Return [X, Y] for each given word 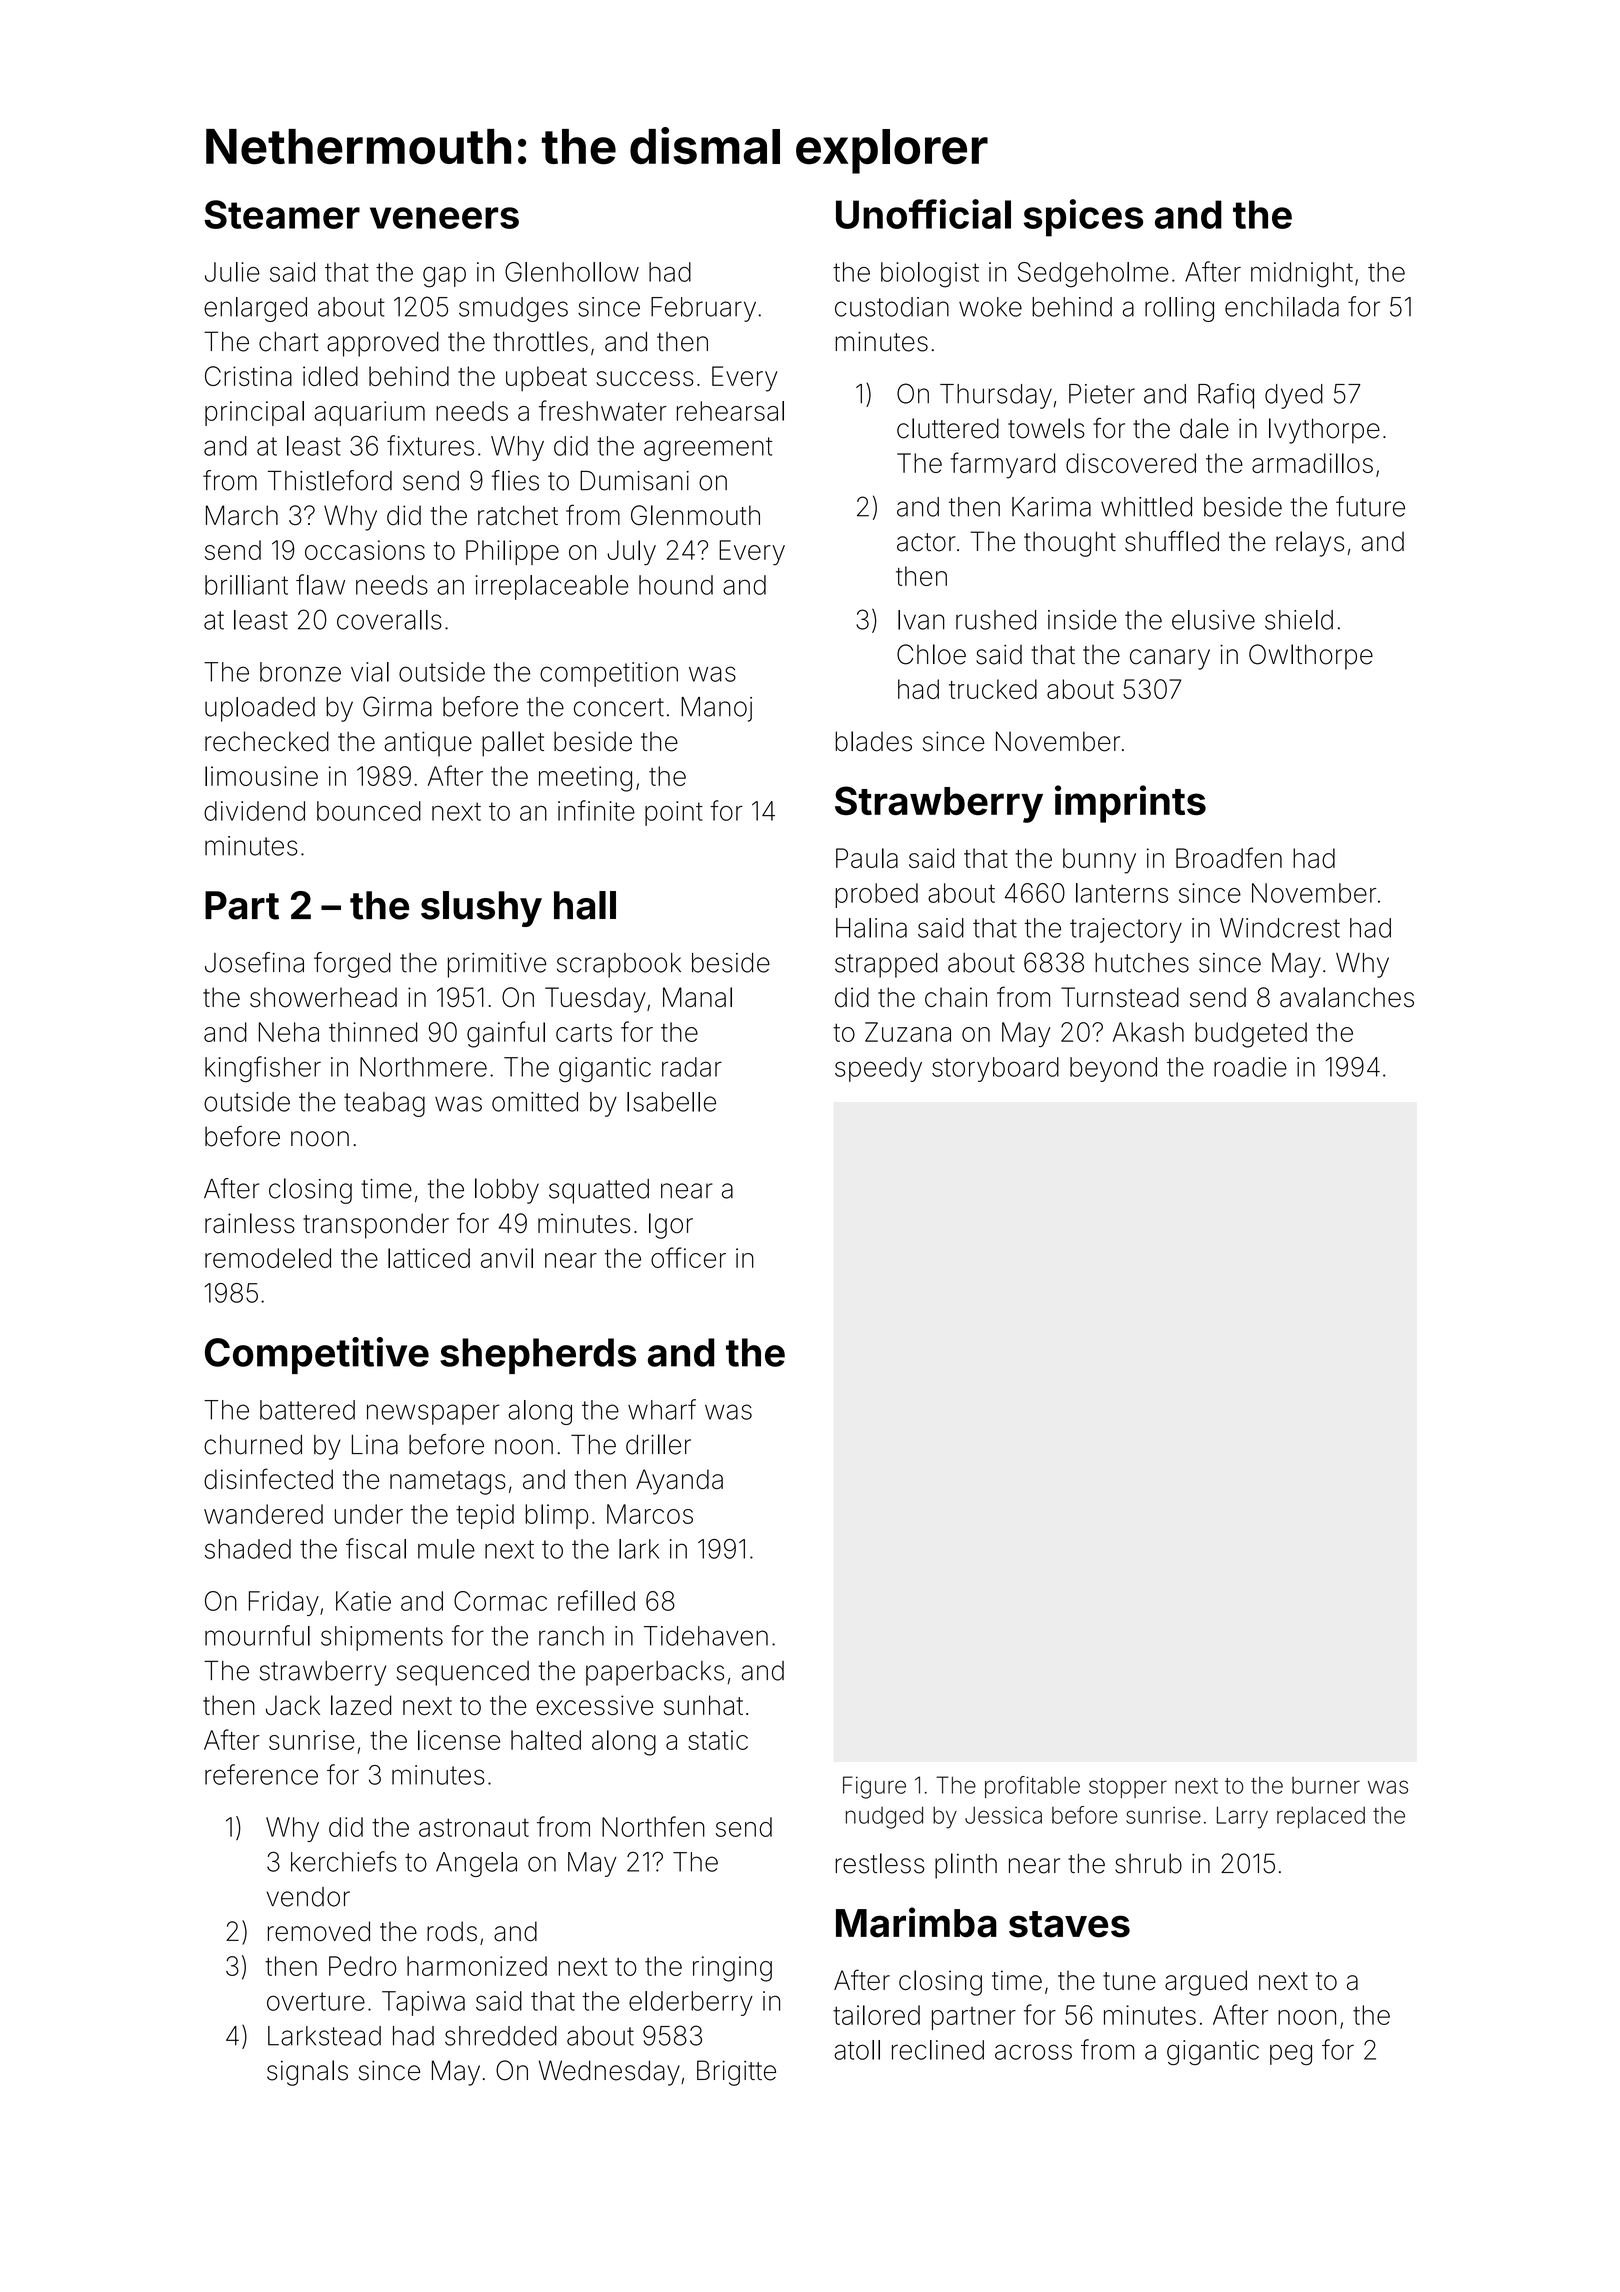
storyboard [995, 1069]
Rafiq [1226, 396]
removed [319, 1931]
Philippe [512, 552]
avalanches [1347, 997]
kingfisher [263, 1069]
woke [990, 307]
